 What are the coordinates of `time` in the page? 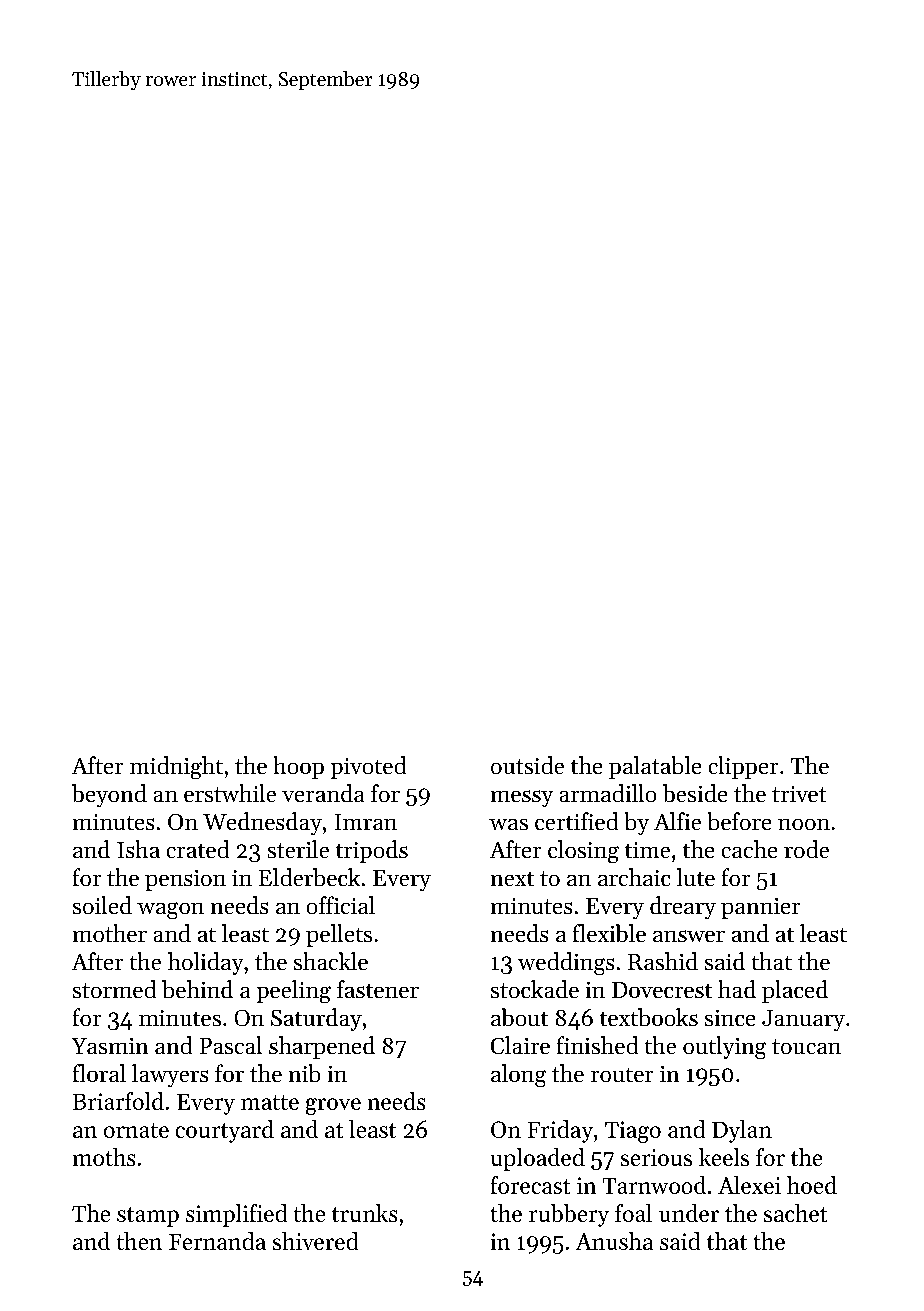 It's located at (647, 850).
